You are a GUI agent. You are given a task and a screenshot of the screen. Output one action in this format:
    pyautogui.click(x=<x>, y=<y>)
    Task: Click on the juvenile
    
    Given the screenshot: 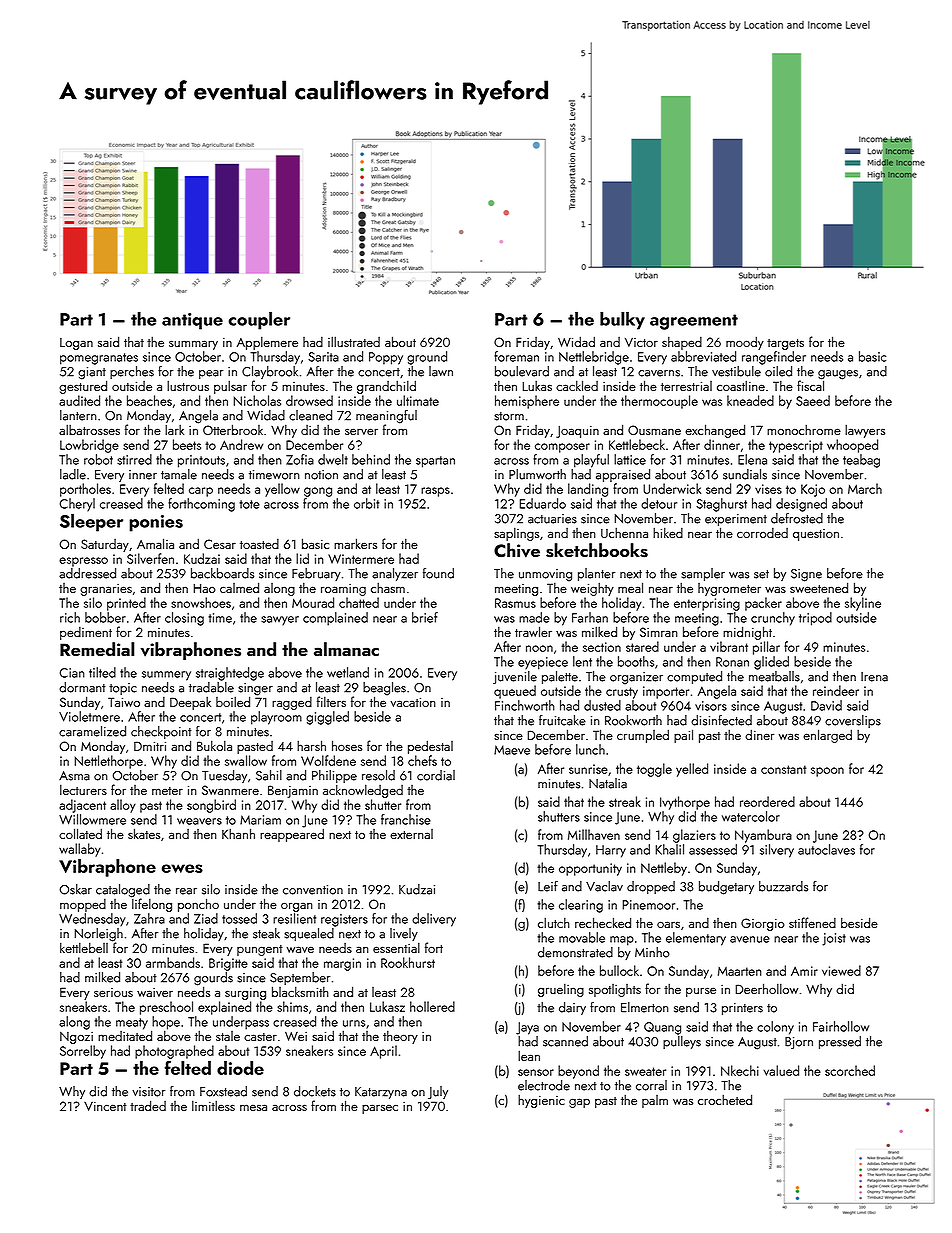 What is the action you would take?
    pyautogui.click(x=515, y=677)
